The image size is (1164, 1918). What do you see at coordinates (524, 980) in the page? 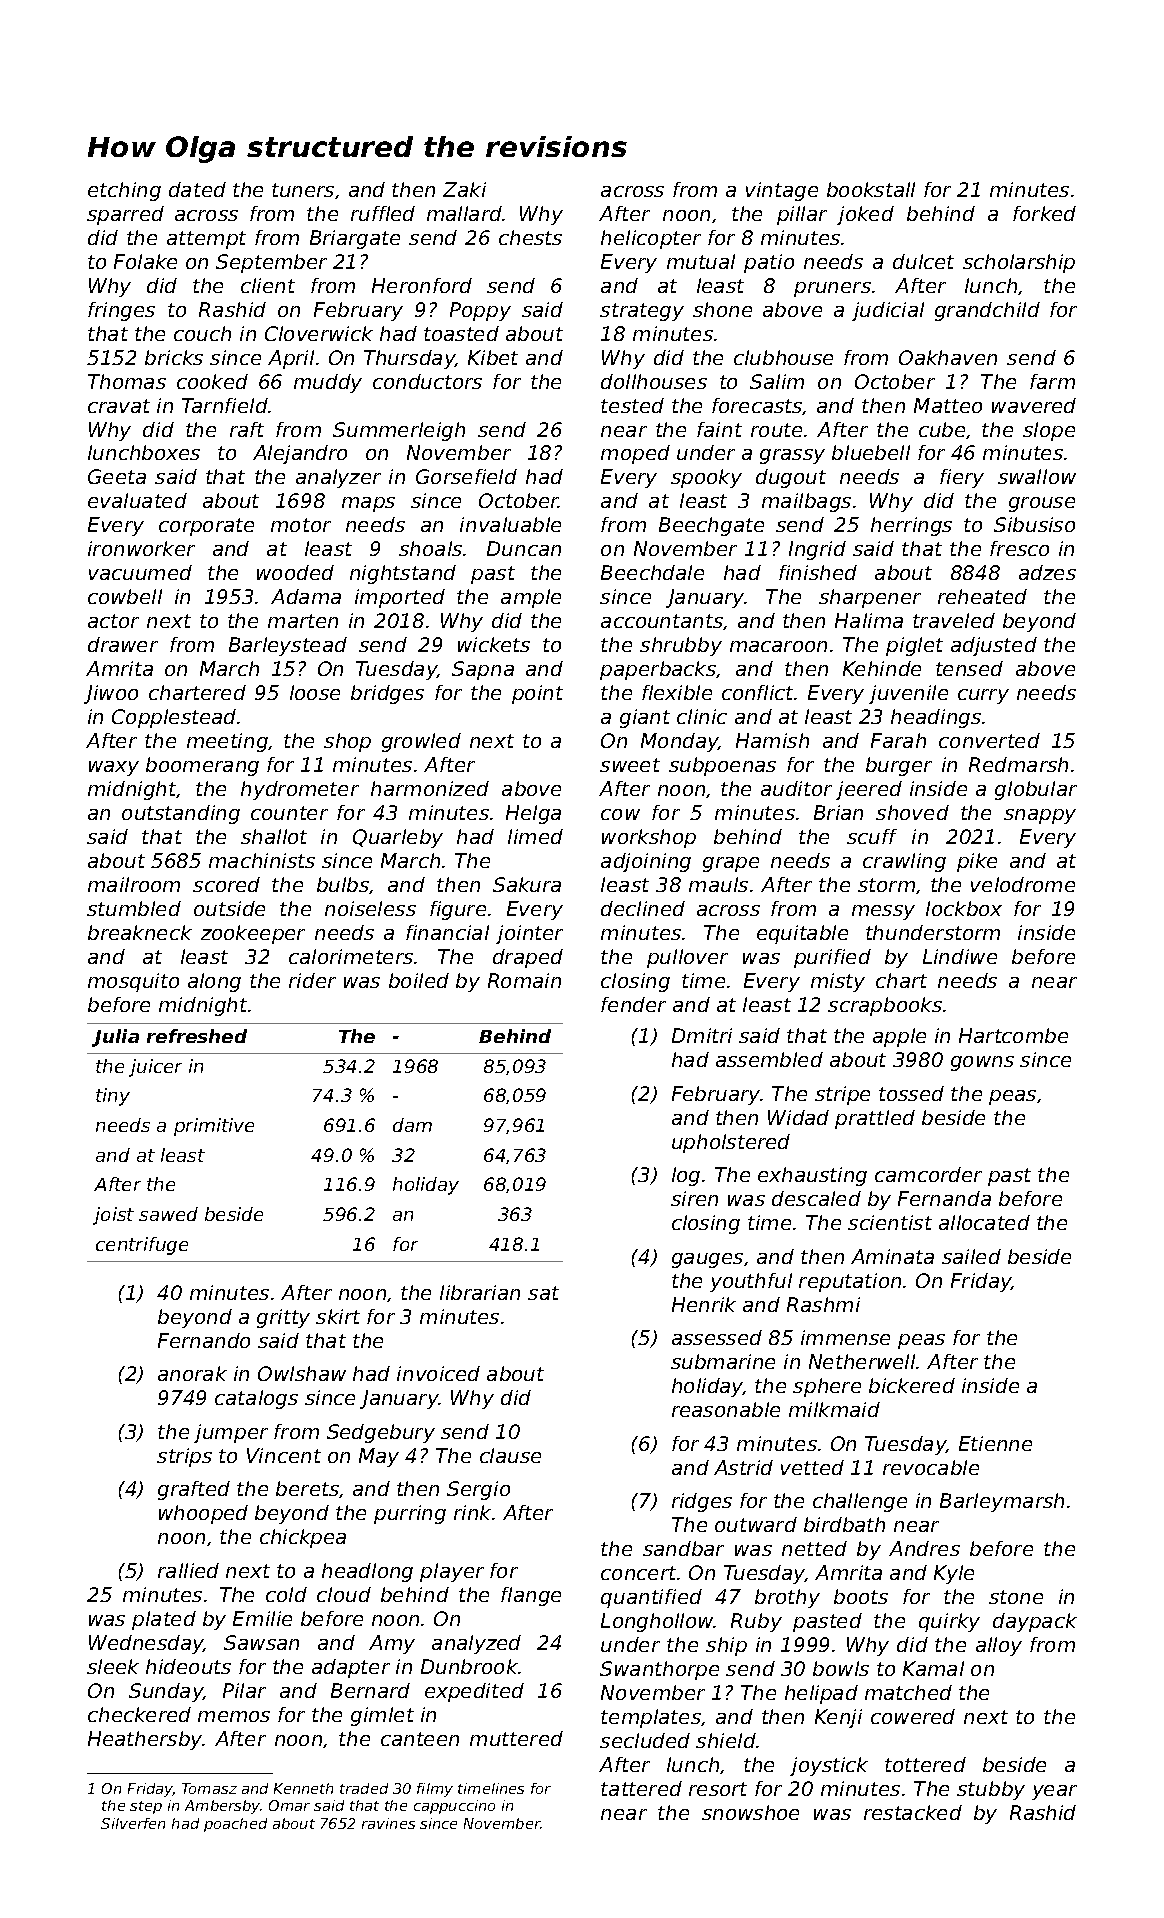
I see `Romain` at bounding box center [524, 980].
